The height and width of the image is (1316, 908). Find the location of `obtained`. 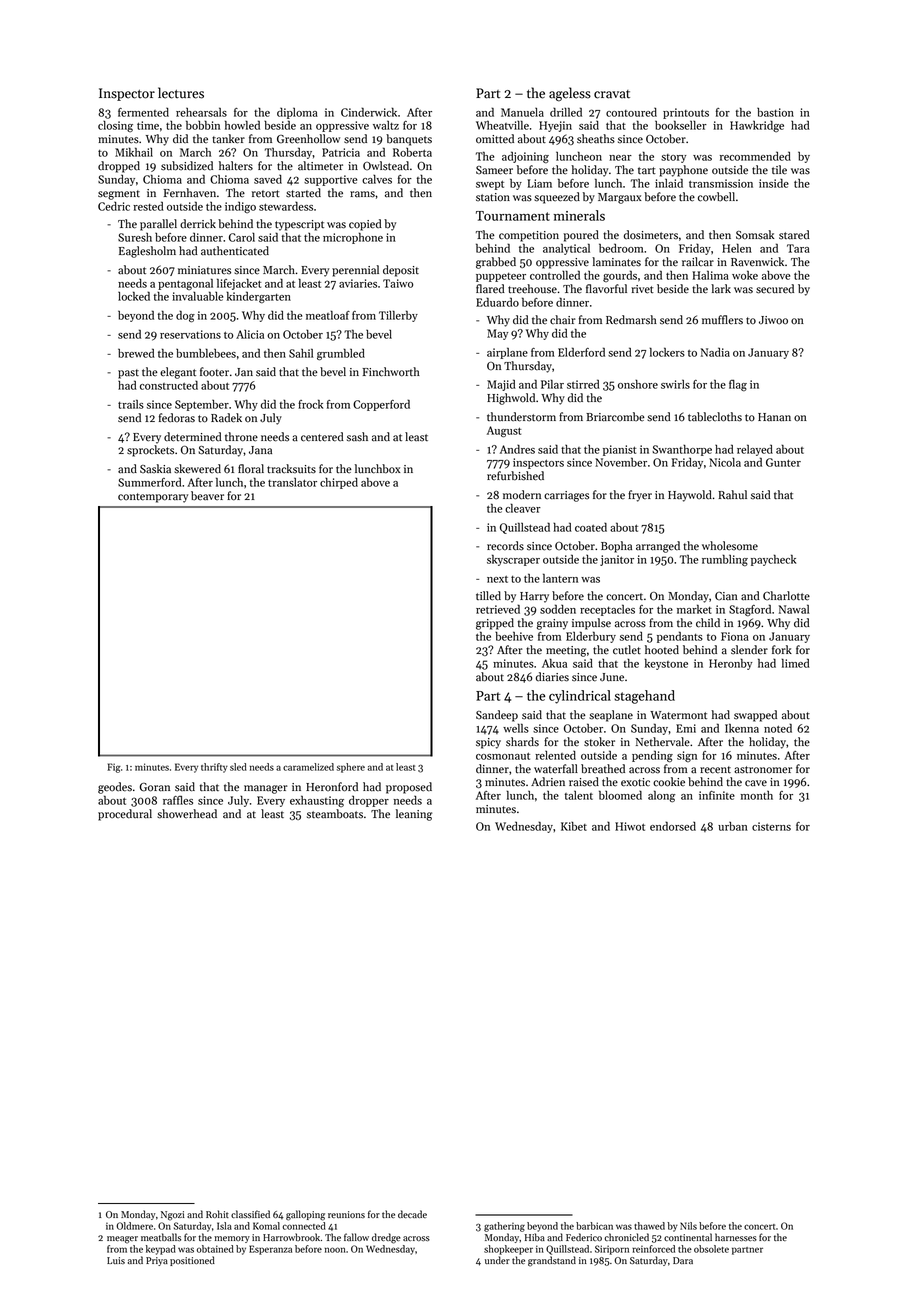

obtained is located at coordinates (215, 1249).
